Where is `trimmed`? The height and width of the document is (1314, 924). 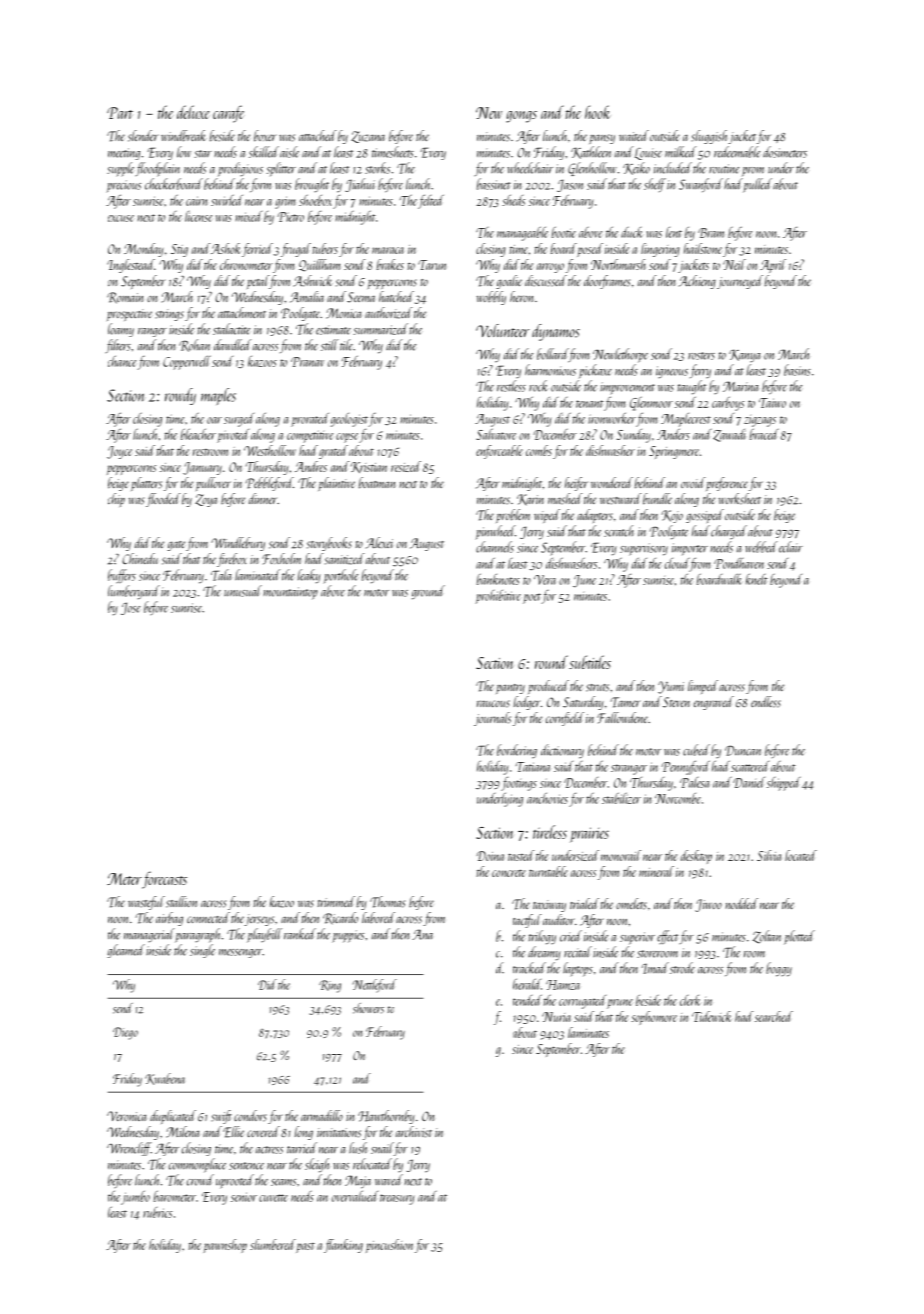 trimmed is located at coordinates (336, 901).
